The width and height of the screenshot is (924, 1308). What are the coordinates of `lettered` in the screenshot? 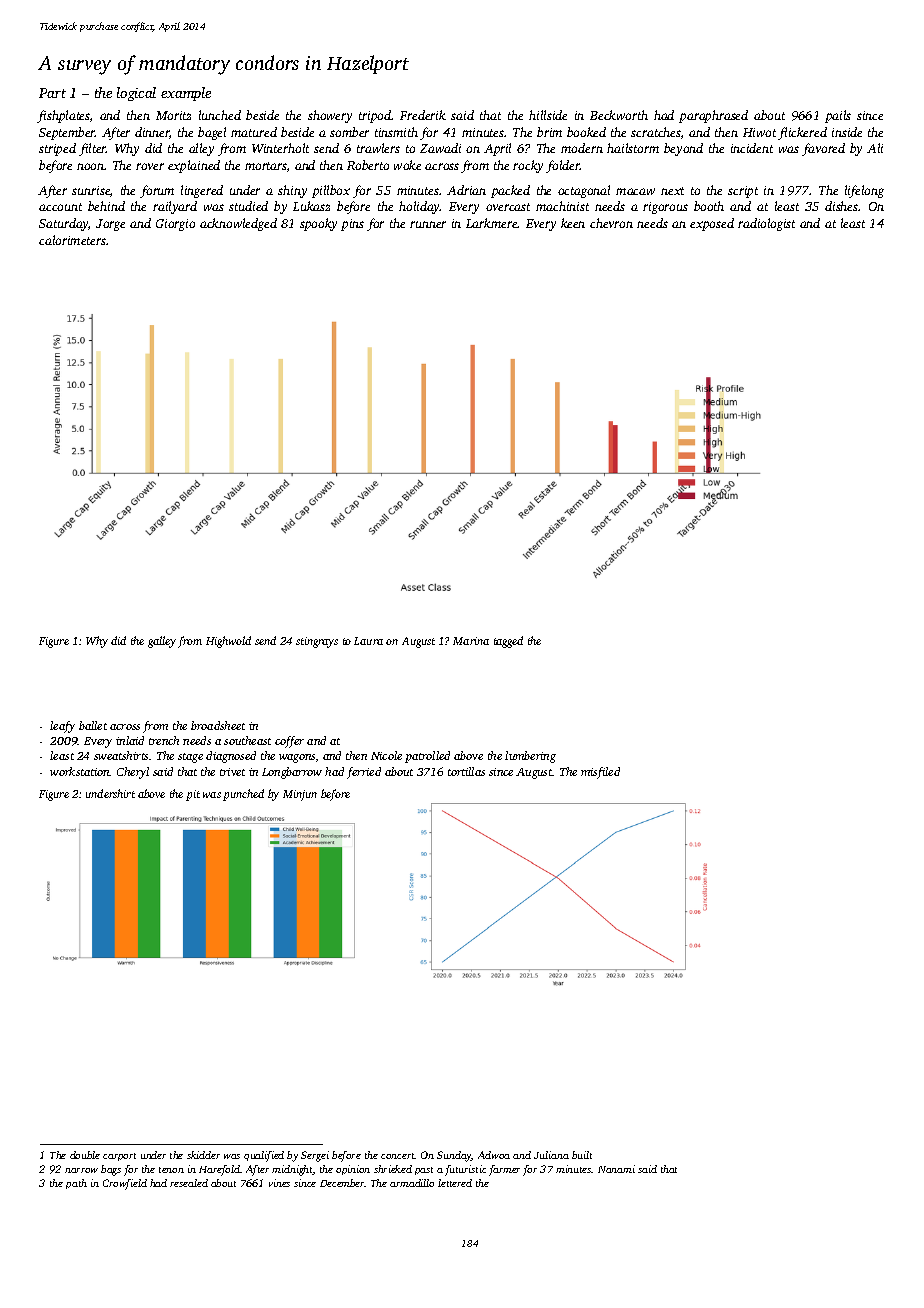 It's located at (455, 1183).
